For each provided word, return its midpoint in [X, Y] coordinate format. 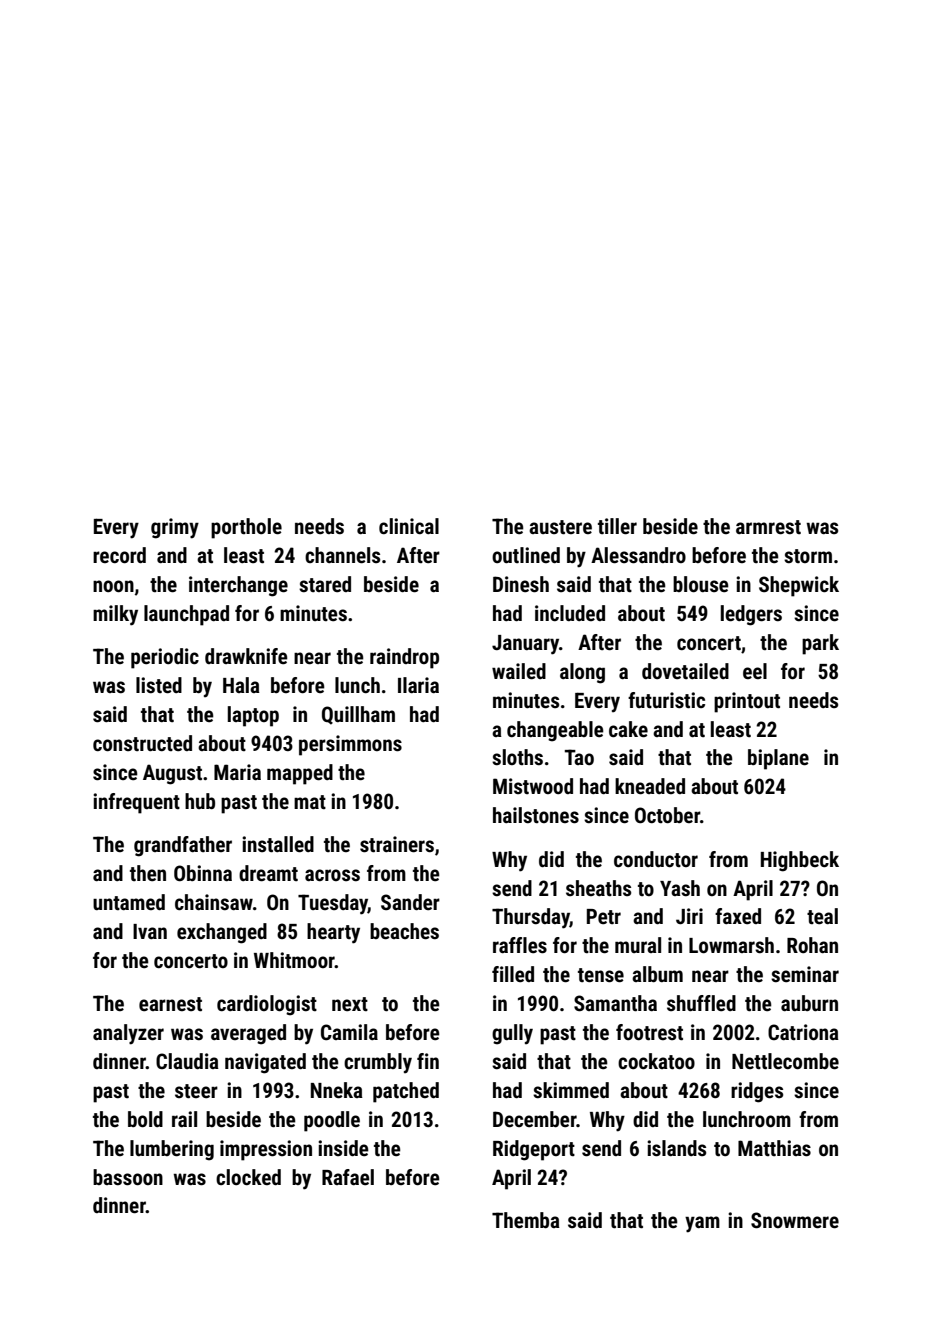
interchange [238, 586]
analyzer [128, 1034]
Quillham [358, 715]
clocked [248, 1177]
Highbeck [800, 861]
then [148, 873]
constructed [142, 743]
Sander [410, 902]
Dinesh [521, 584]
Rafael [348, 1177]
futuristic [666, 700]
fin [428, 1061]
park [820, 644]
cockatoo [656, 1061]
